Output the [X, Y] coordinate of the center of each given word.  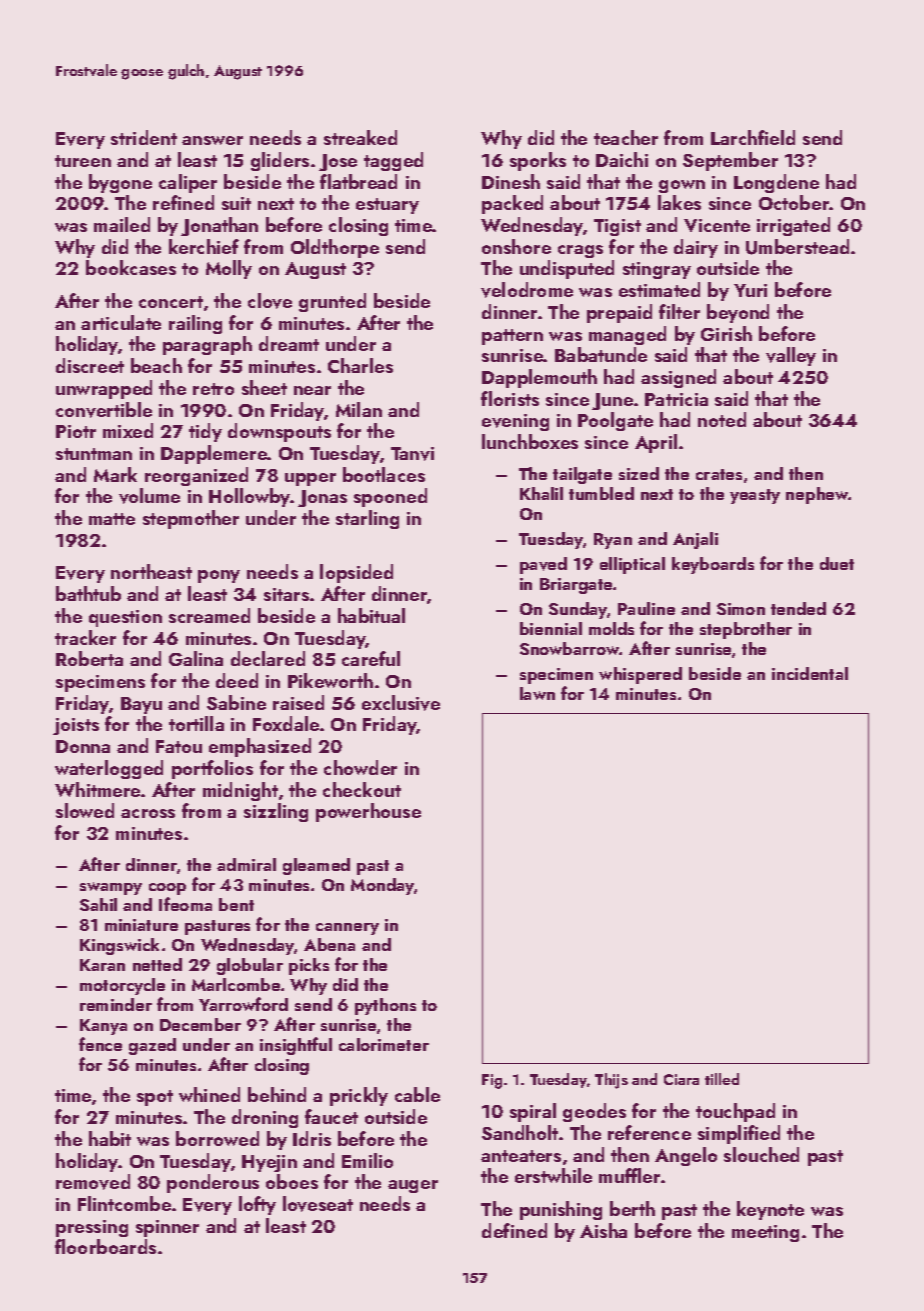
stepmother [191, 519]
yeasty [755, 496]
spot [155, 1098]
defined [514, 1230]
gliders [280, 161]
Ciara [681, 1079]
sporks [538, 161]
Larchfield [753, 137]
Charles [360, 365]
